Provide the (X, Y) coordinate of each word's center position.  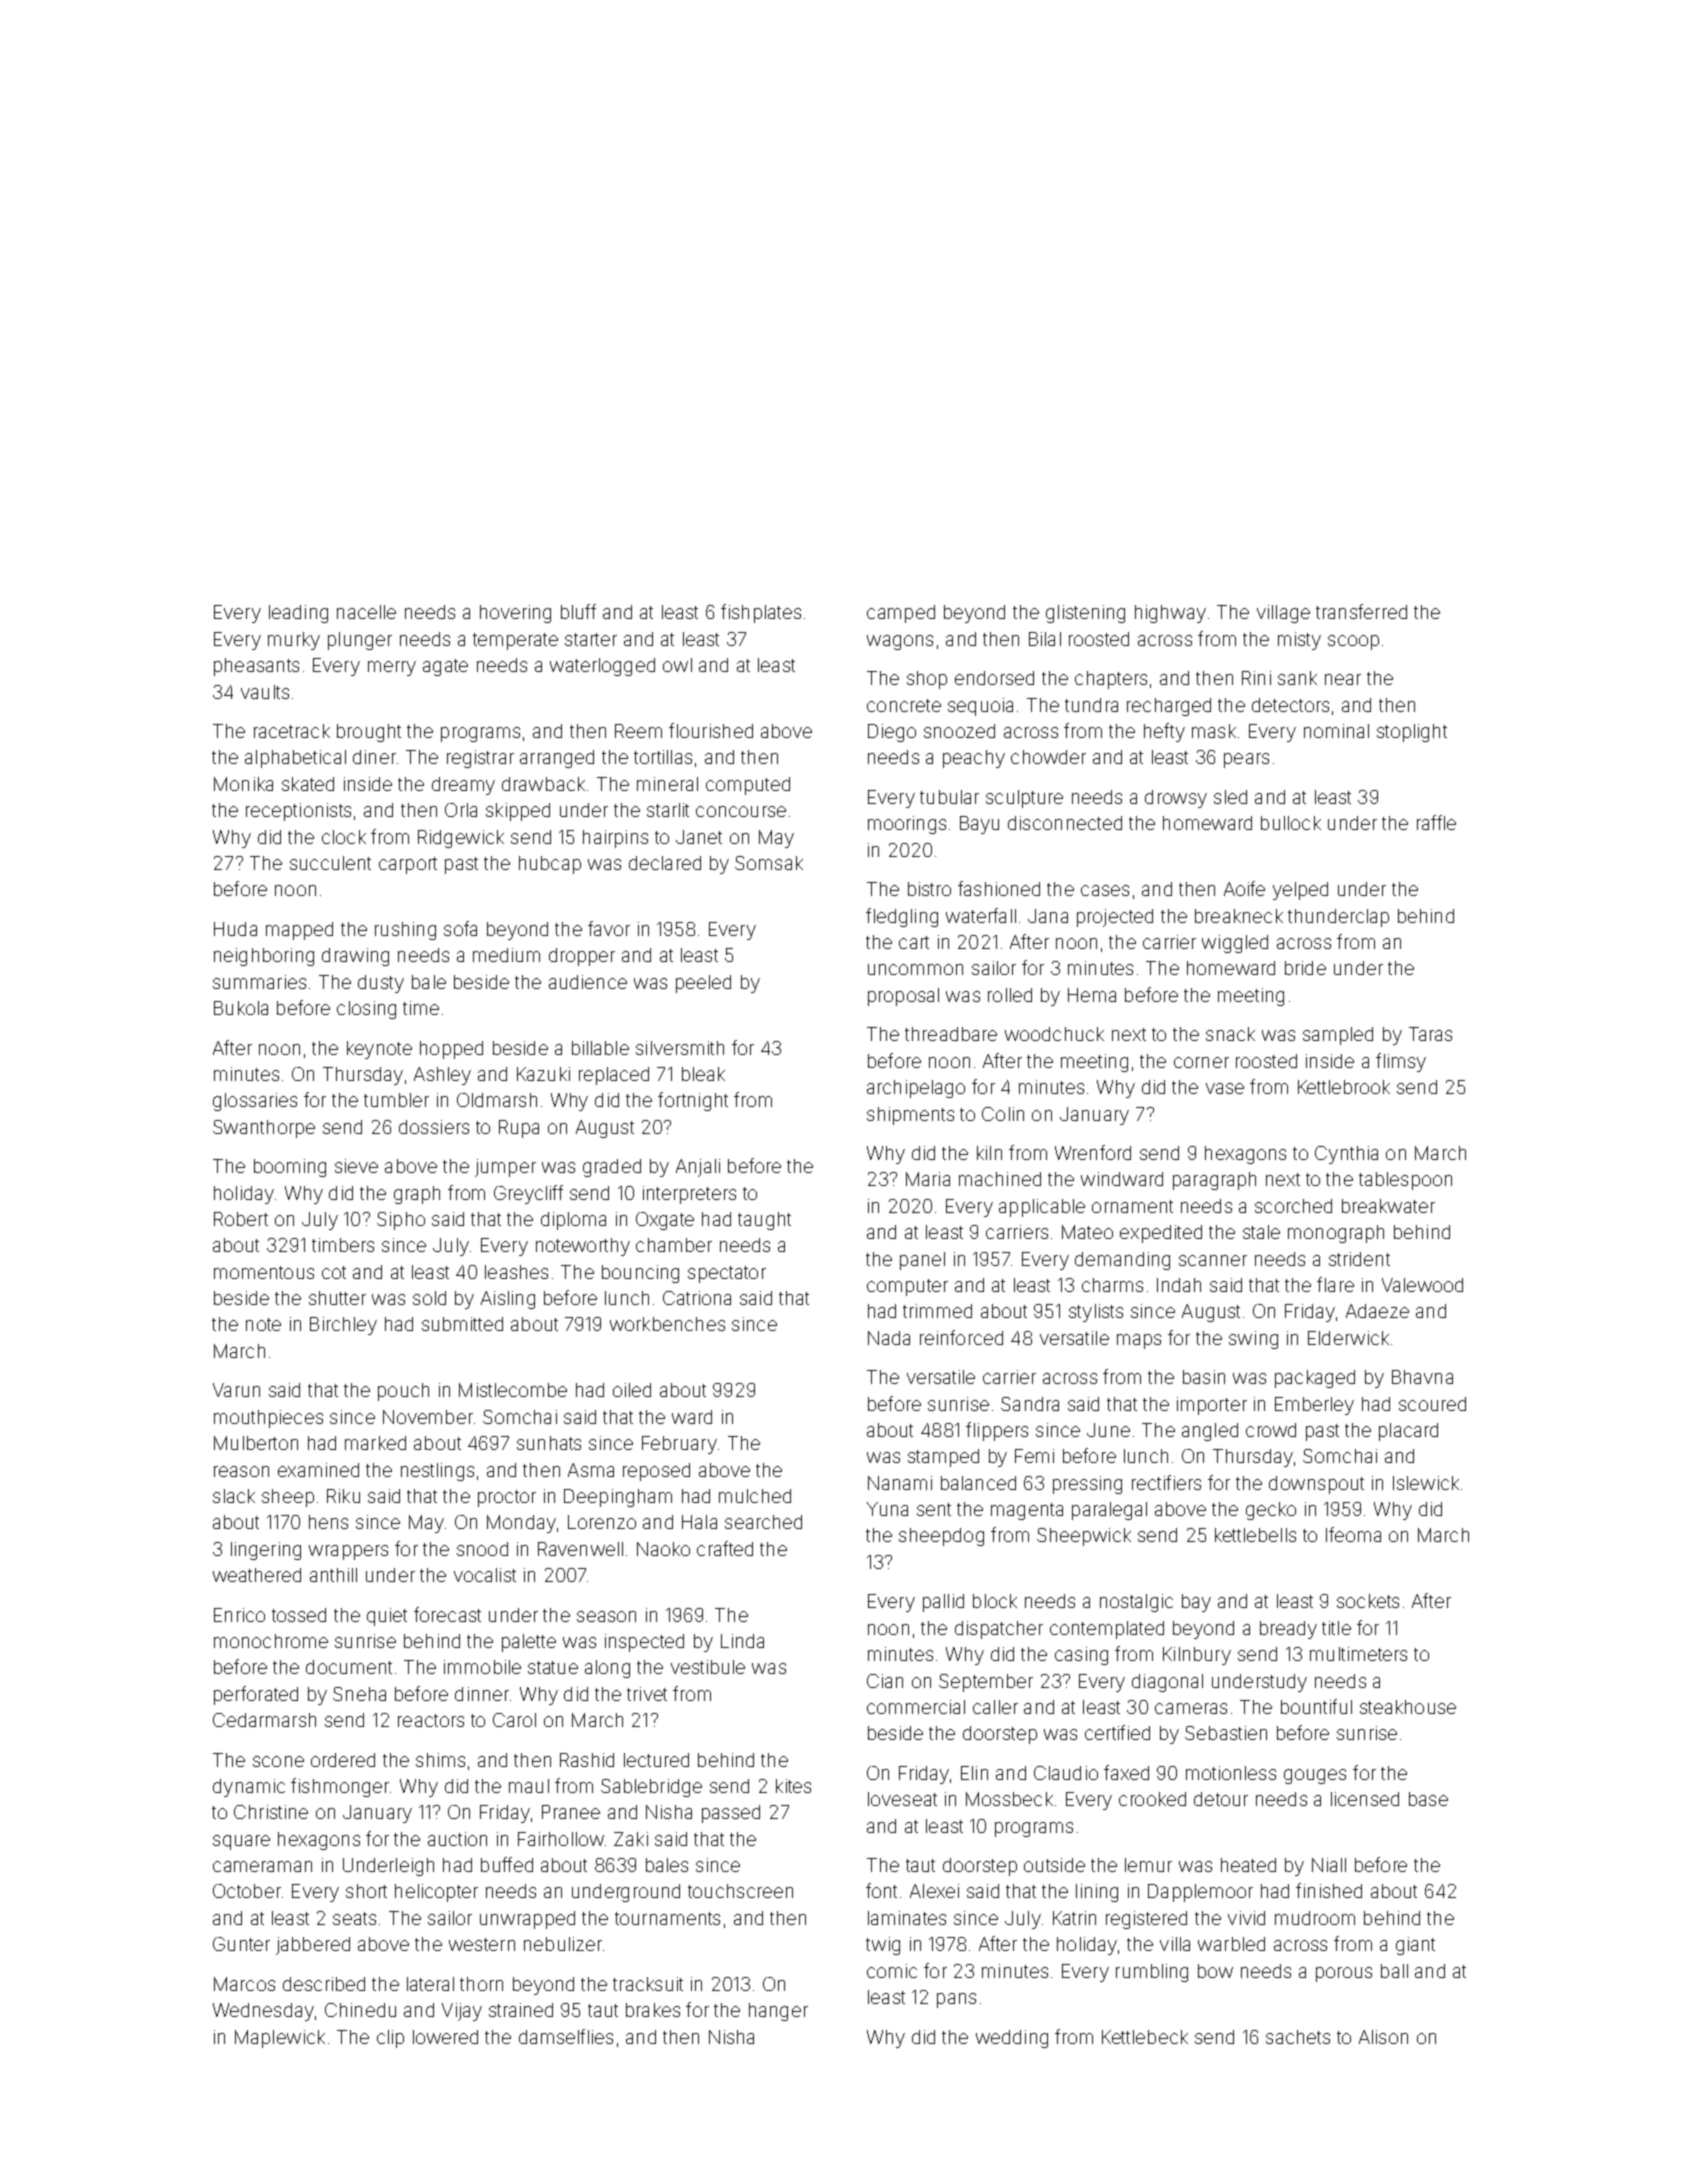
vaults (265, 692)
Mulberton (256, 1443)
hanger (778, 2012)
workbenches (667, 1324)
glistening (1085, 614)
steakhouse (1408, 1707)
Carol (514, 1720)
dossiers (434, 1127)
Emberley (1314, 1406)
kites (793, 1786)
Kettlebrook (1344, 1087)
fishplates (761, 613)
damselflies (566, 2036)
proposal (903, 997)
